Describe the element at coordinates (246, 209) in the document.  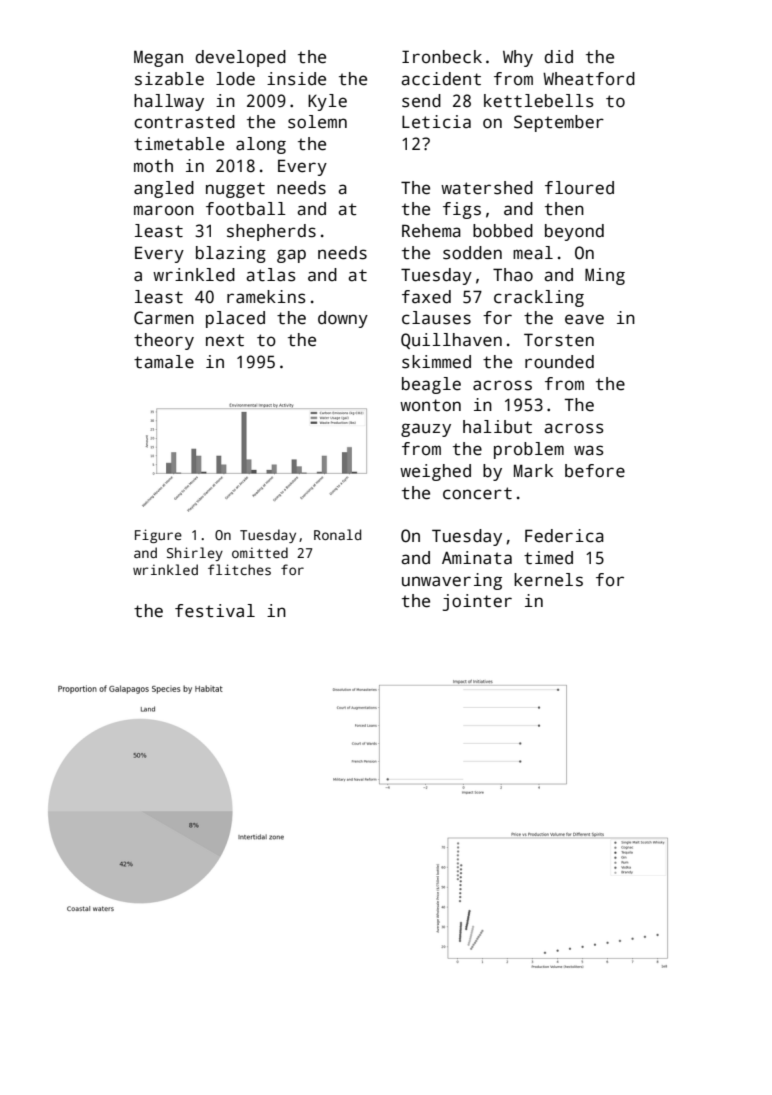
I see `football` at that location.
